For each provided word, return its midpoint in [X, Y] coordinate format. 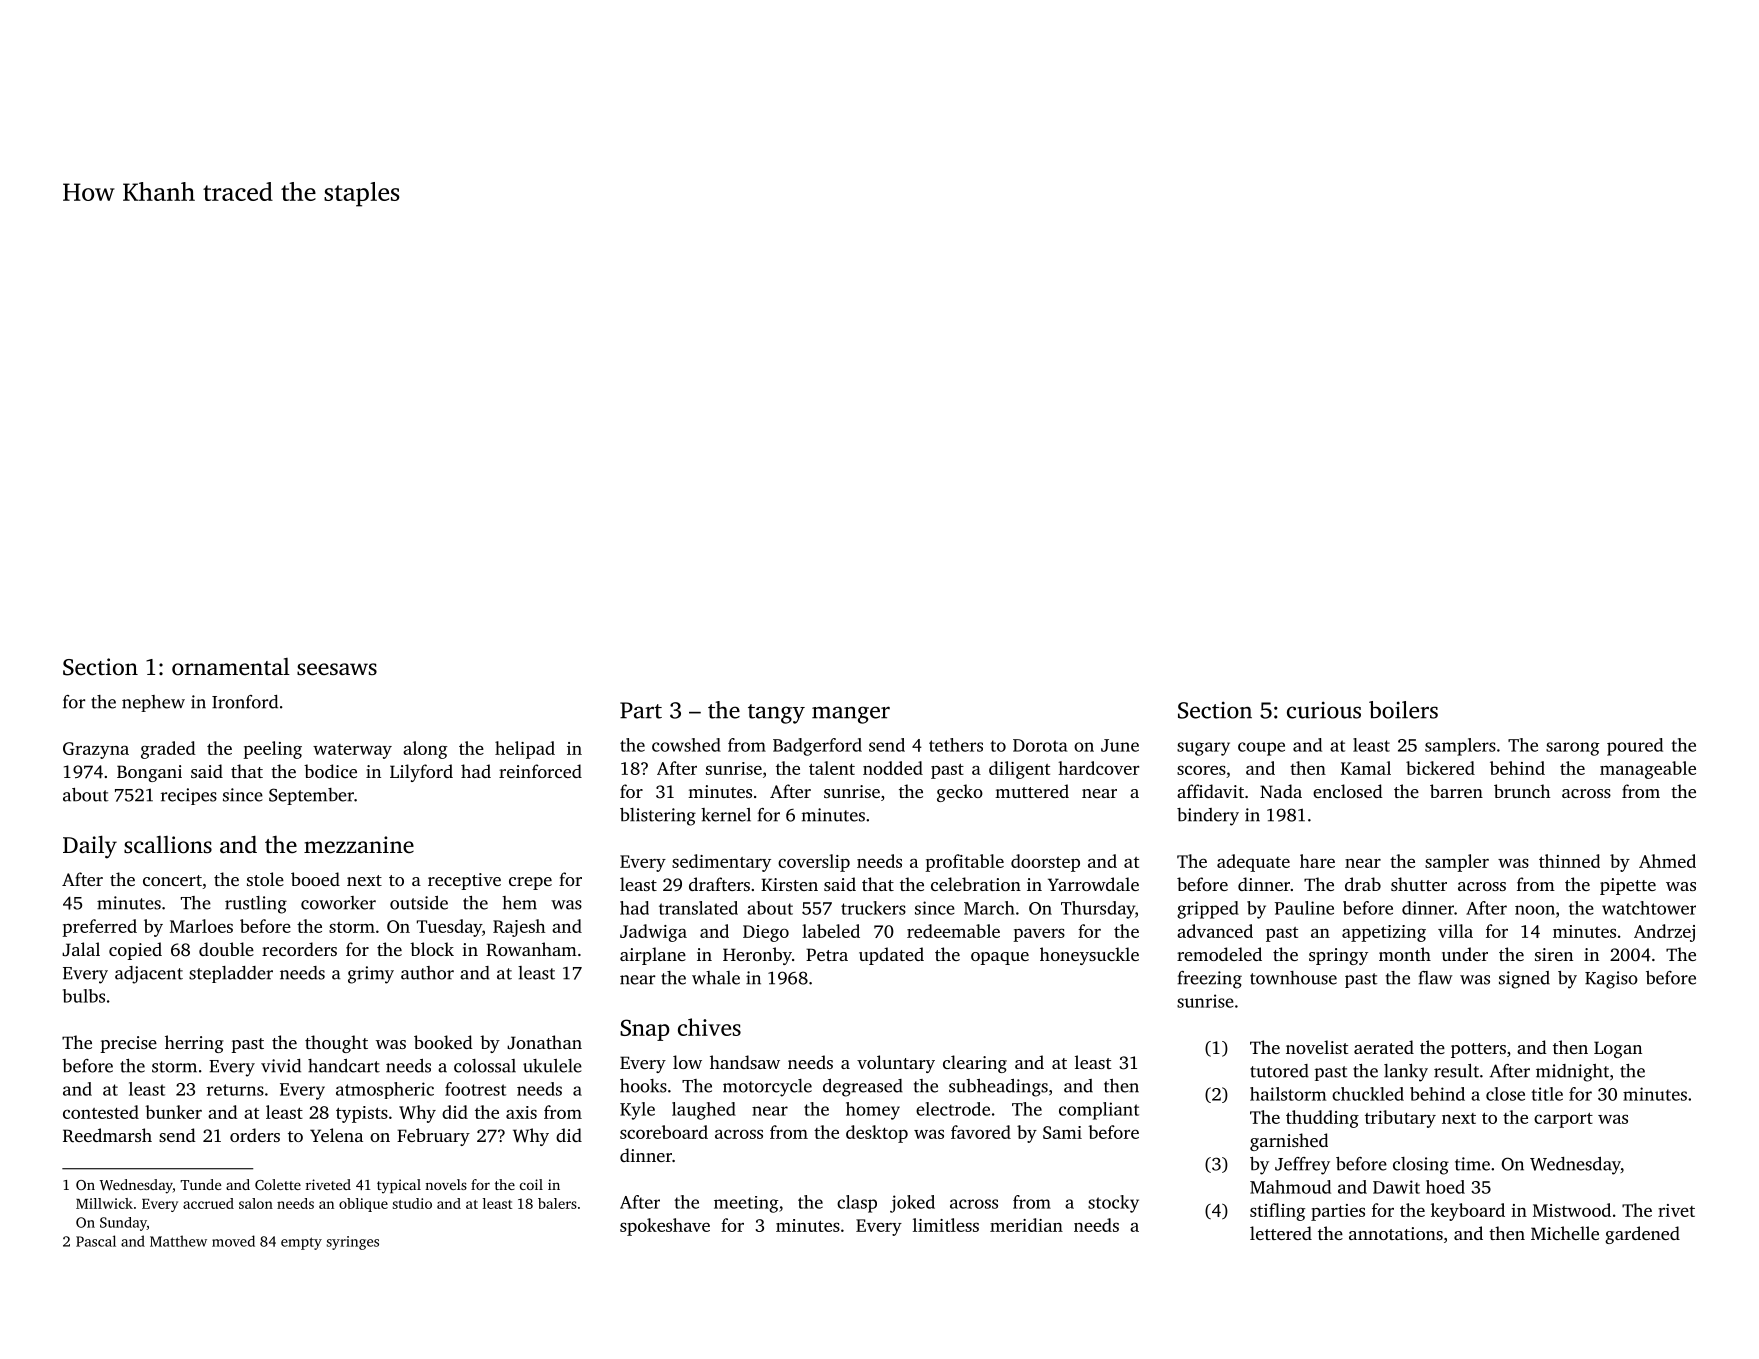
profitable [964, 863]
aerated [1384, 1047]
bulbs [84, 996]
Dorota [1040, 745]
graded [168, 750]
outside [419, 903]
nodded [893, 768]
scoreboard [664, 1132]
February [433, 1137]
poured [1635, 747]
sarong [1573, 749]
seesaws [337, 669]
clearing [975, 1064]
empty [301, 1243]
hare [1317, 861]
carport [1563, 1120]
